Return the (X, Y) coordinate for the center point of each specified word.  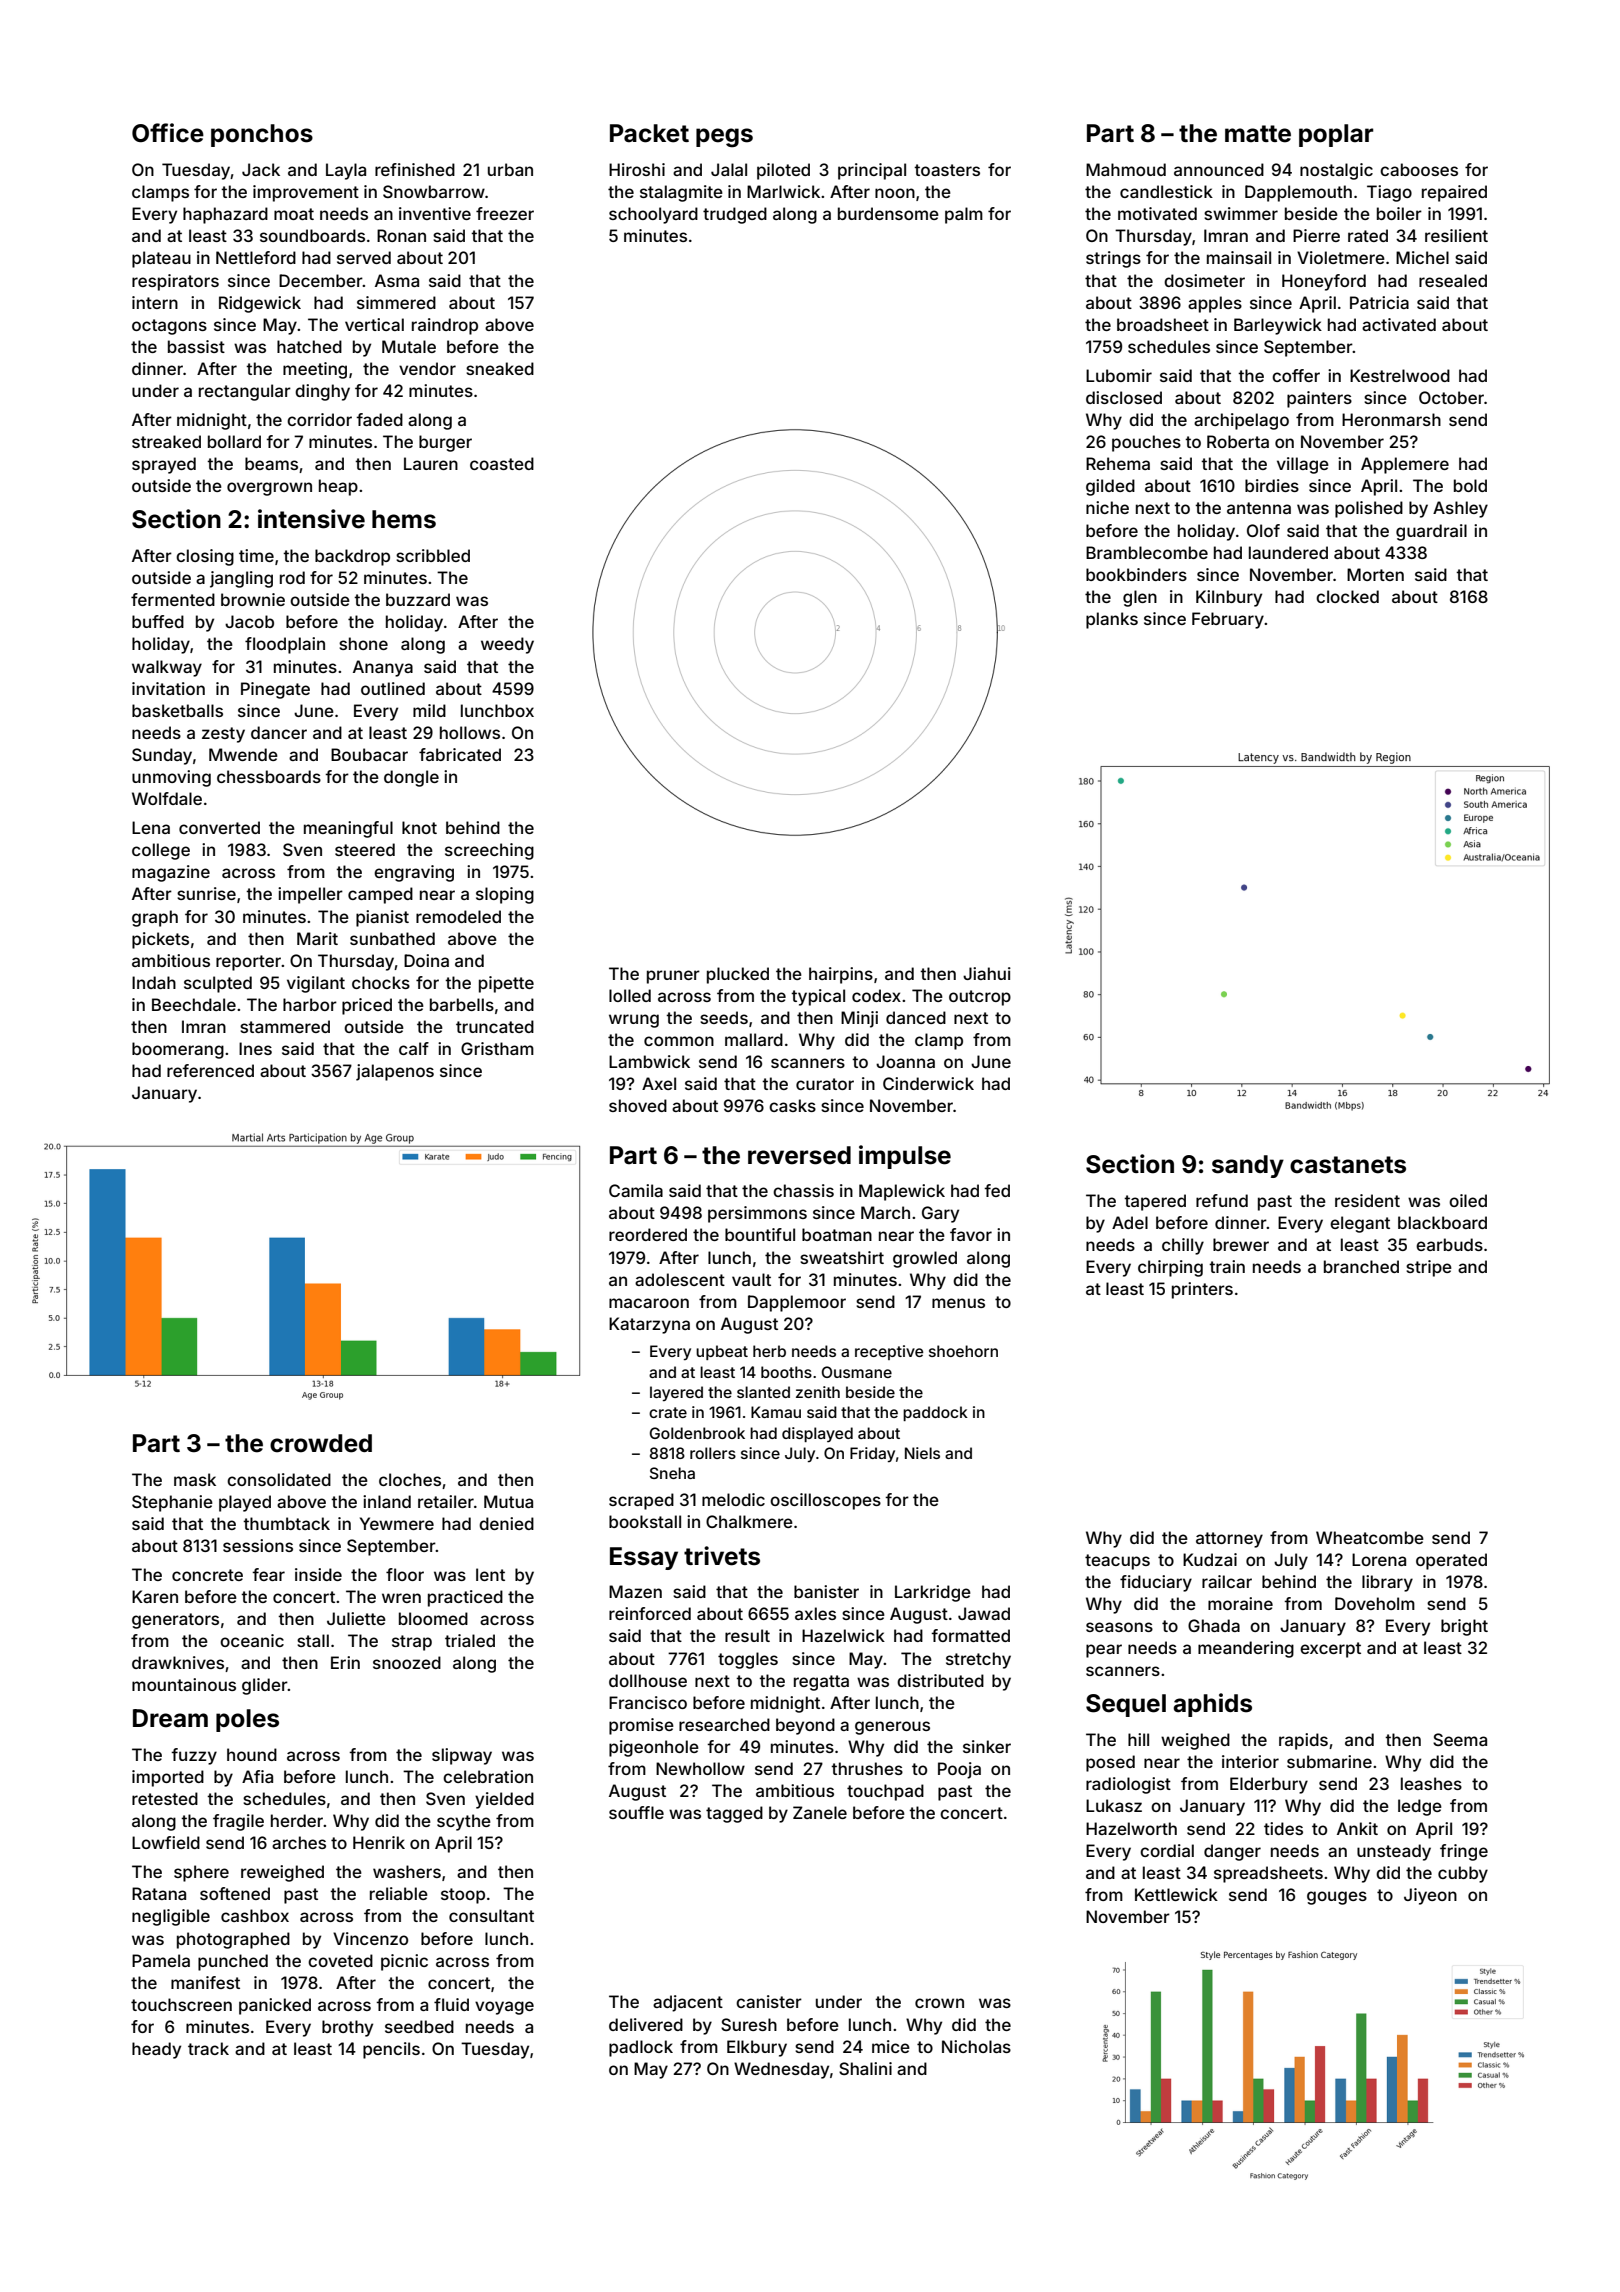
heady (156, 2050)
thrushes (867, 1768)
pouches (1146, 443)
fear (268, 1574)
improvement (306, 193)
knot (419, 827)
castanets (1348, 1165)
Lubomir (1119, 375)
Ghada (1214, 1625)
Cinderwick (928, 1083)
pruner (673, 977)
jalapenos (395, 1072)
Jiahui (987, 973)
